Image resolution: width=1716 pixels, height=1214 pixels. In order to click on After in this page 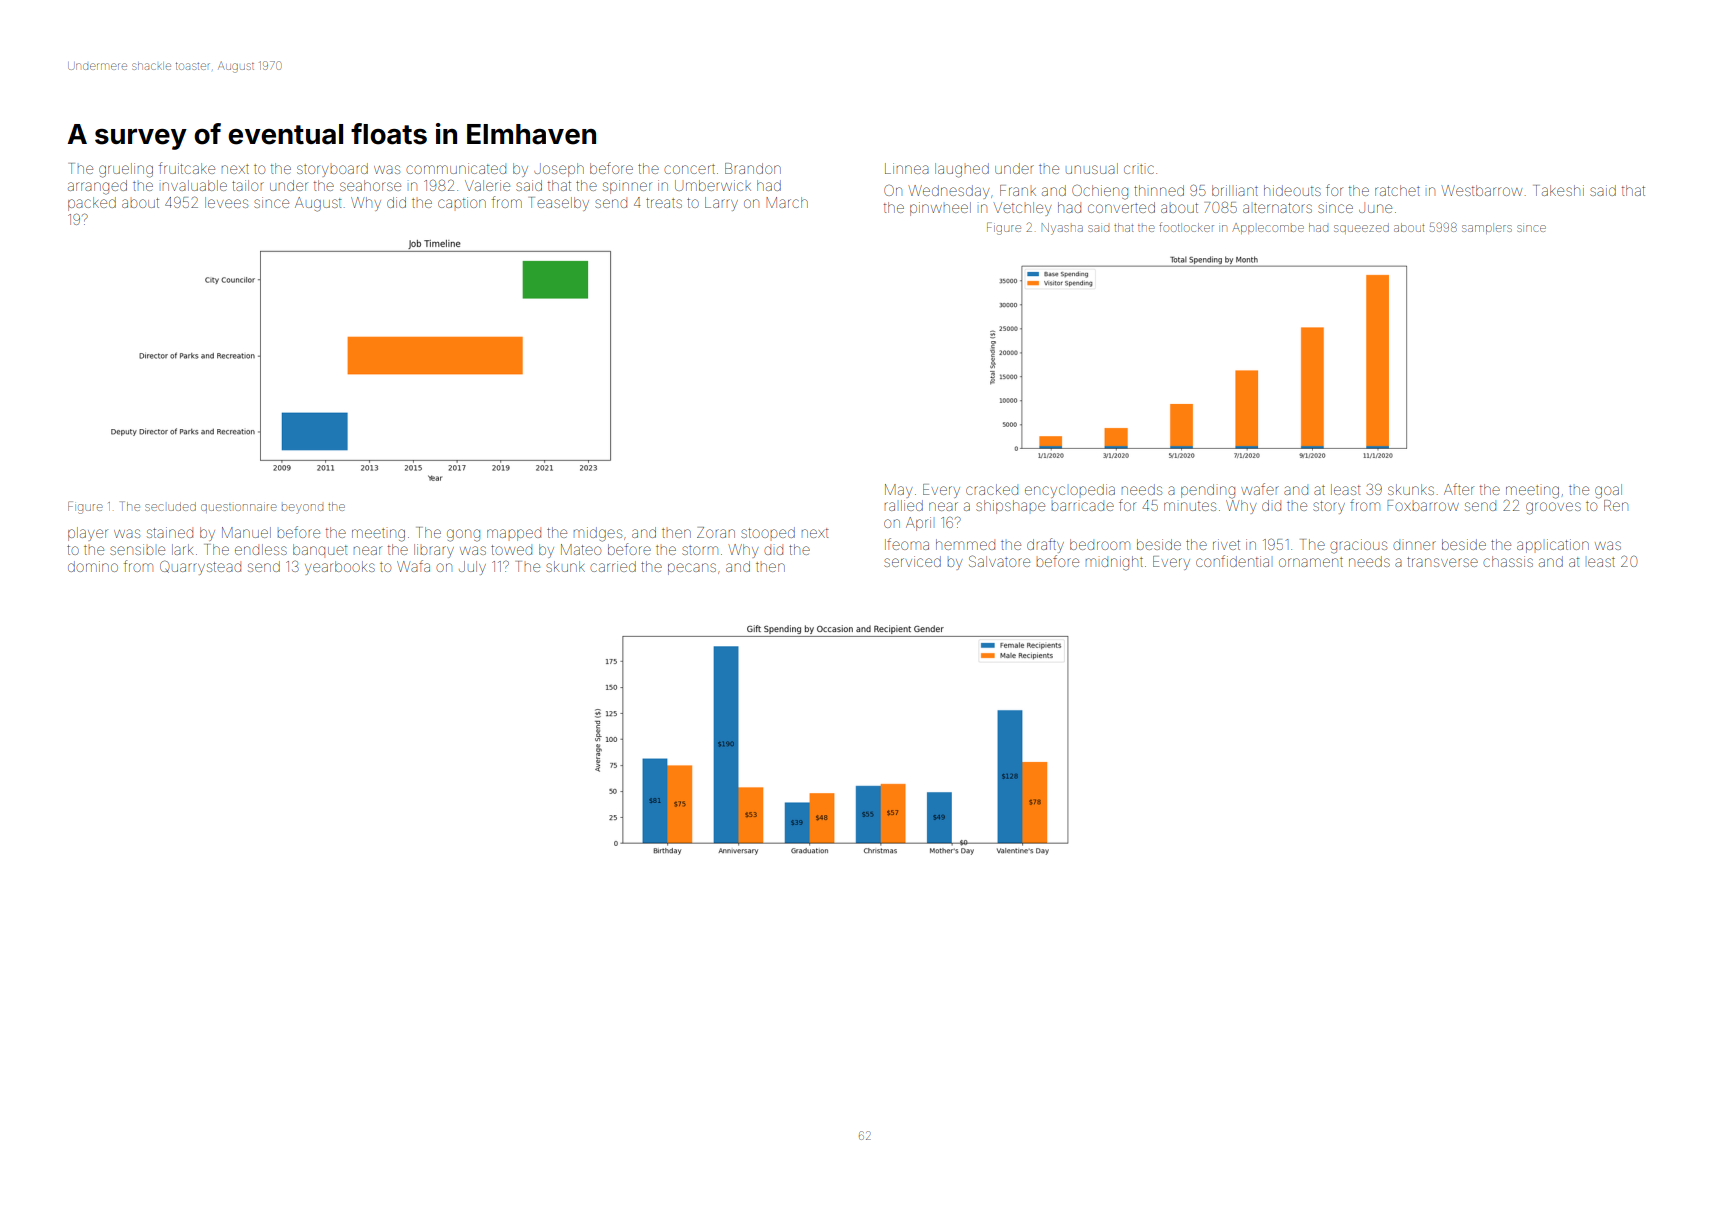, I will do `click(1459, 489)`.
